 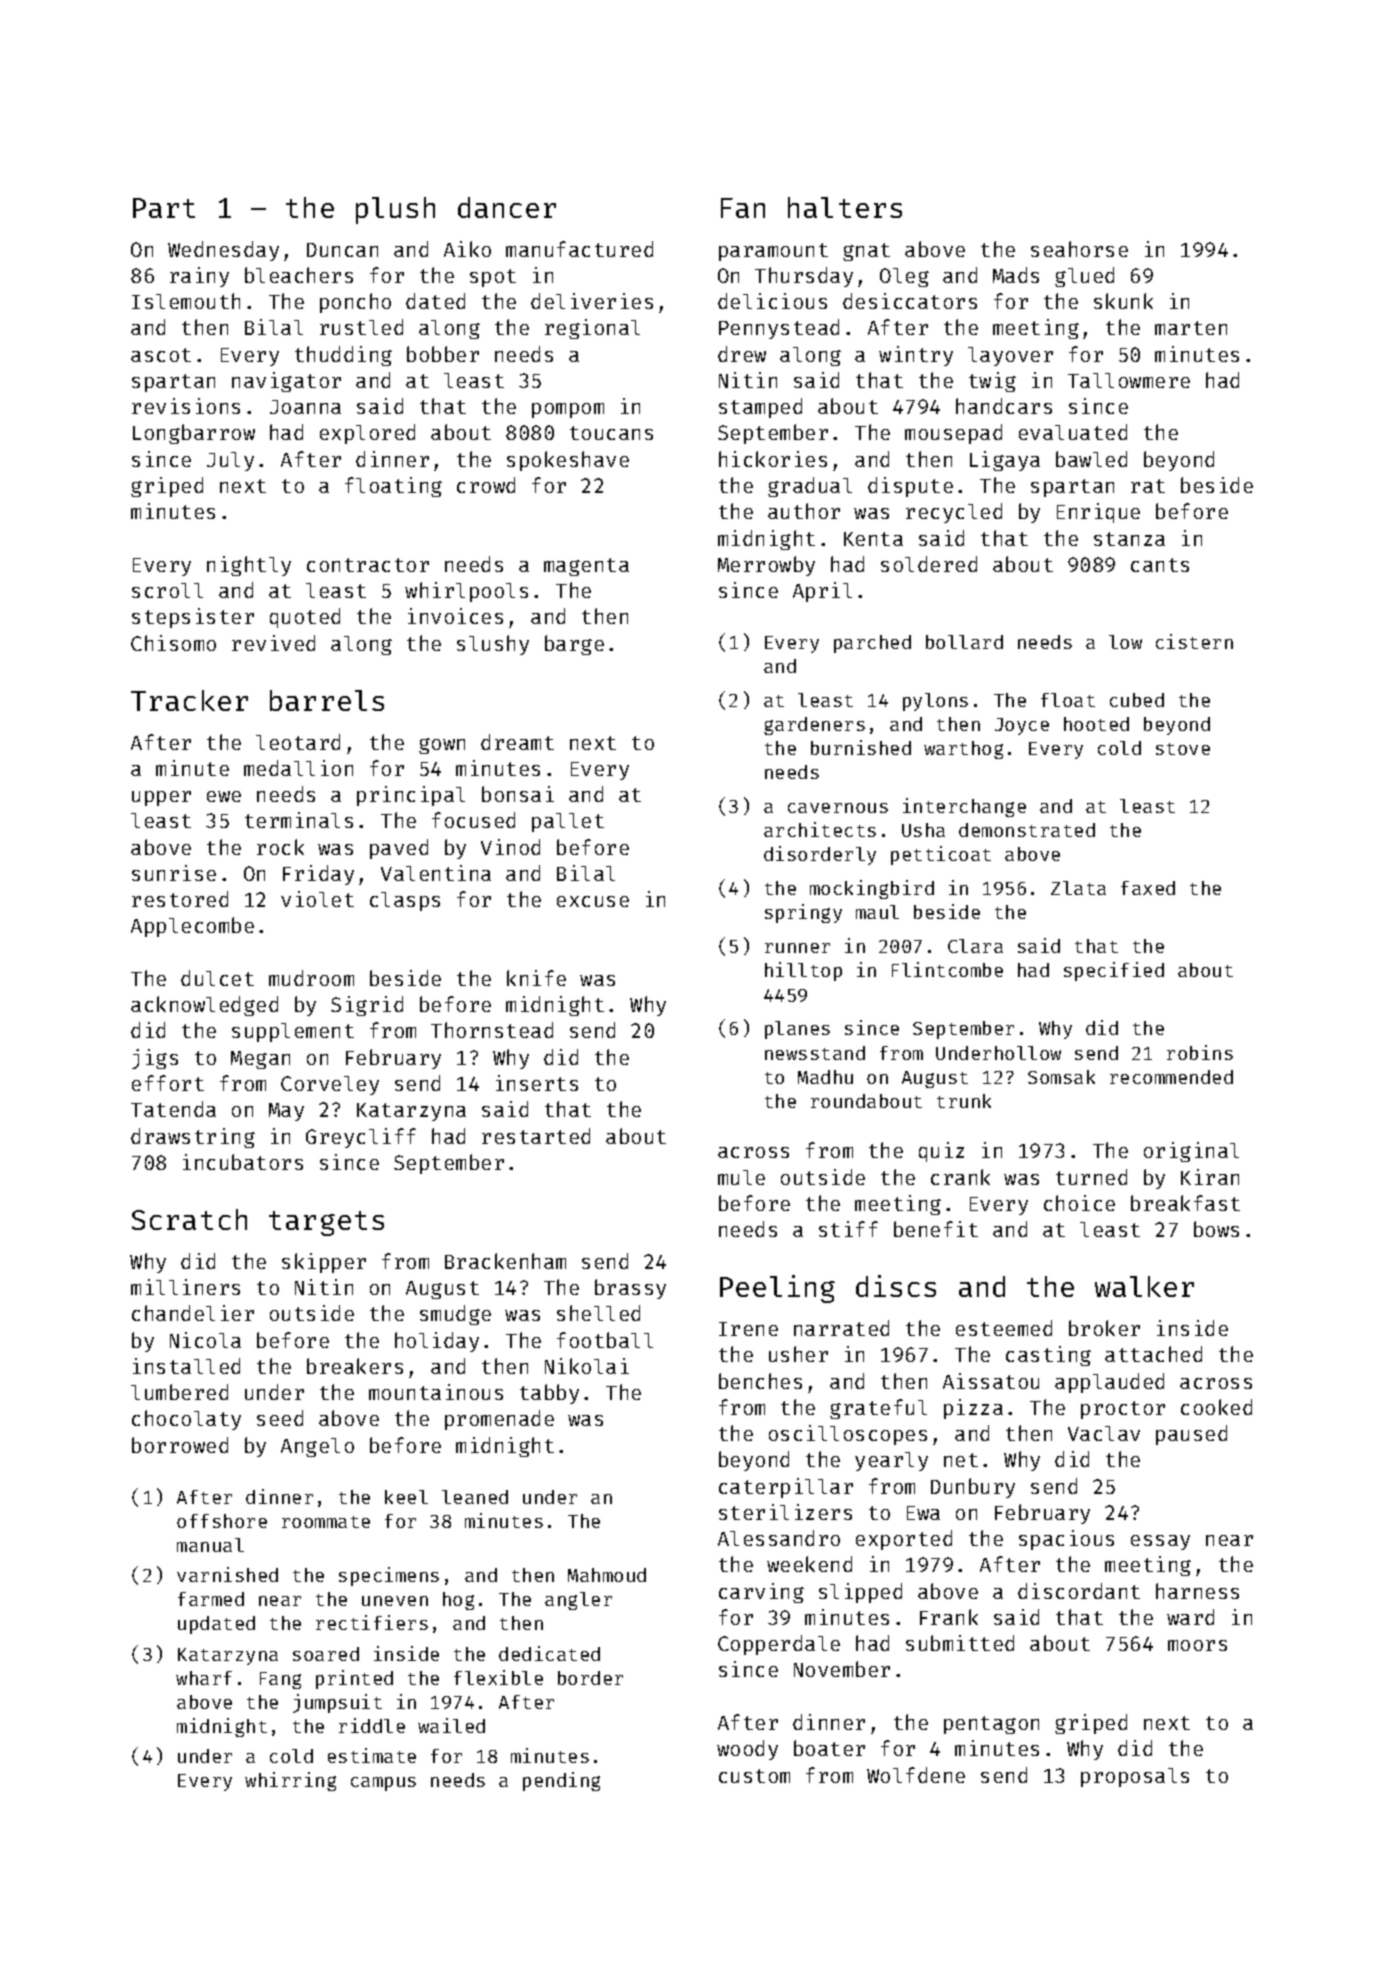 I want to click on choice, so click(x=1079, y=1203).
